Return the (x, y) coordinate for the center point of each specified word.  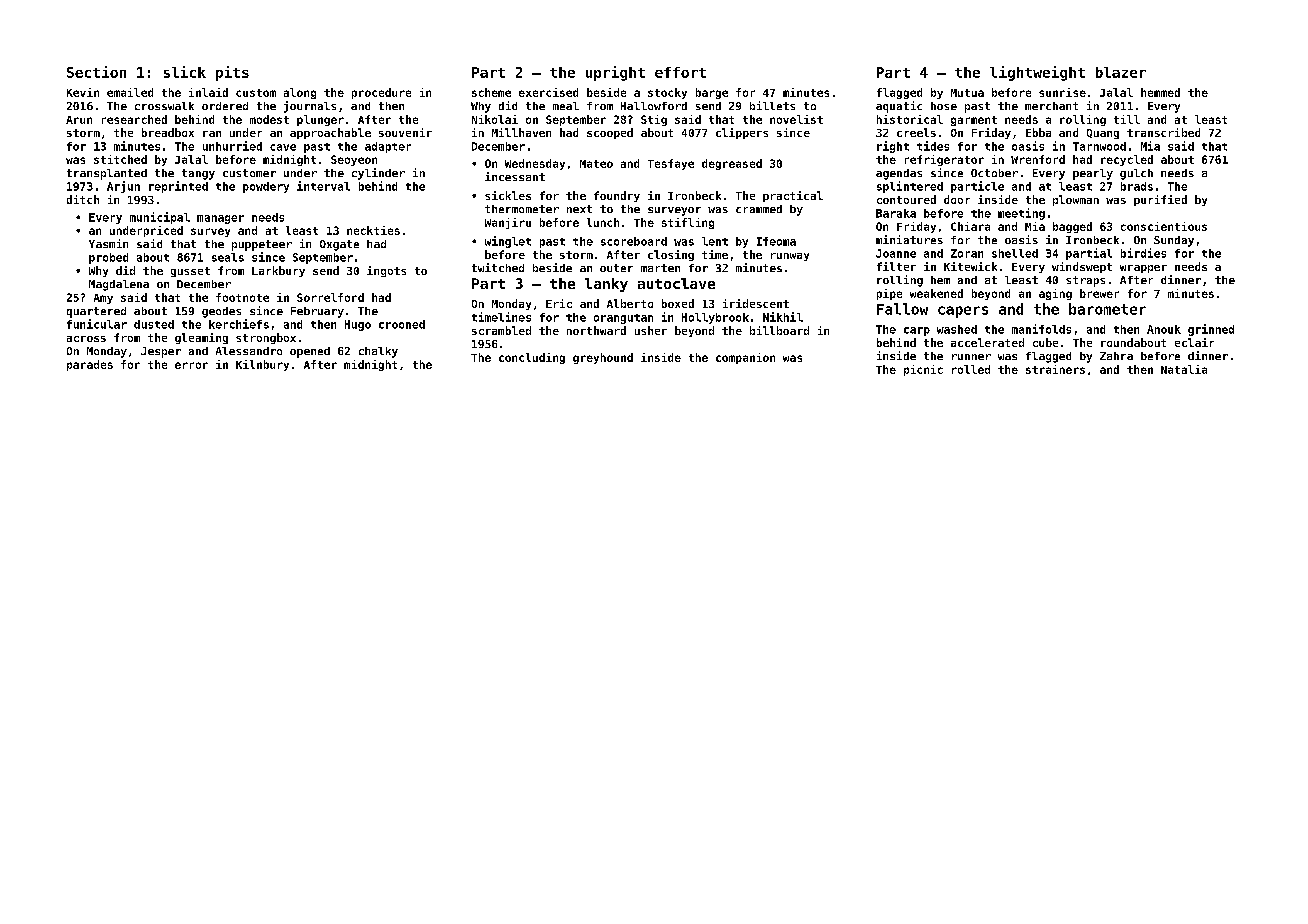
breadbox (168, 132)
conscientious (1164, 226)
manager (220, 219)
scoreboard (634, 241)
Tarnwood (1099, 146)
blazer (1121, 72)
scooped (610, 133)
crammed (759, 209)
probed (108, 258)
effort (680, 72)
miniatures (909, 239)
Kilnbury (262, 365)
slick (185, 72)
